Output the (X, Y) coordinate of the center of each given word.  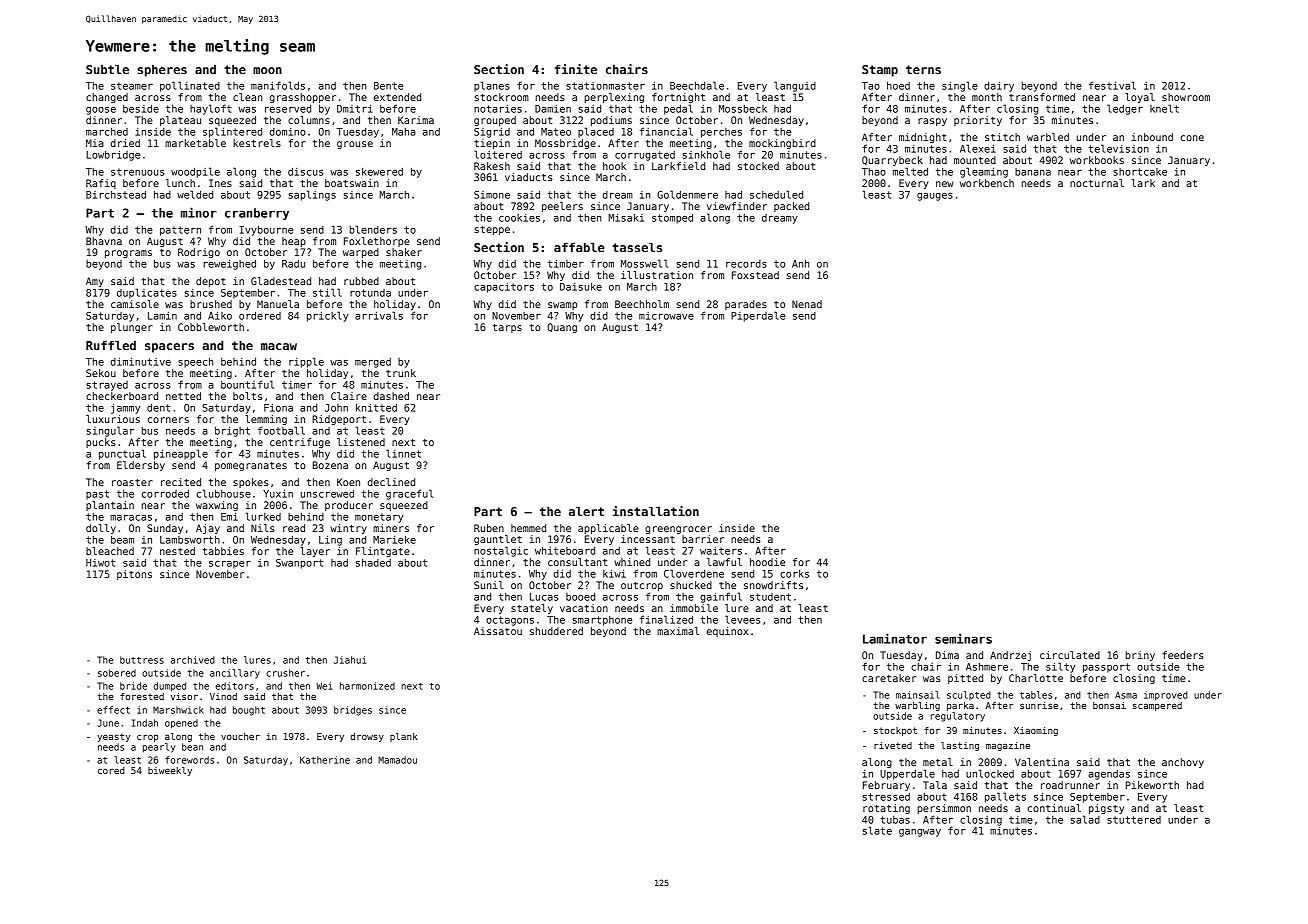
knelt (1164, 108)
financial (666, 131)
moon (267, 70)
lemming (266, 420)
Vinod (223, 696)
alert (586, 511)
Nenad (807, 304)
